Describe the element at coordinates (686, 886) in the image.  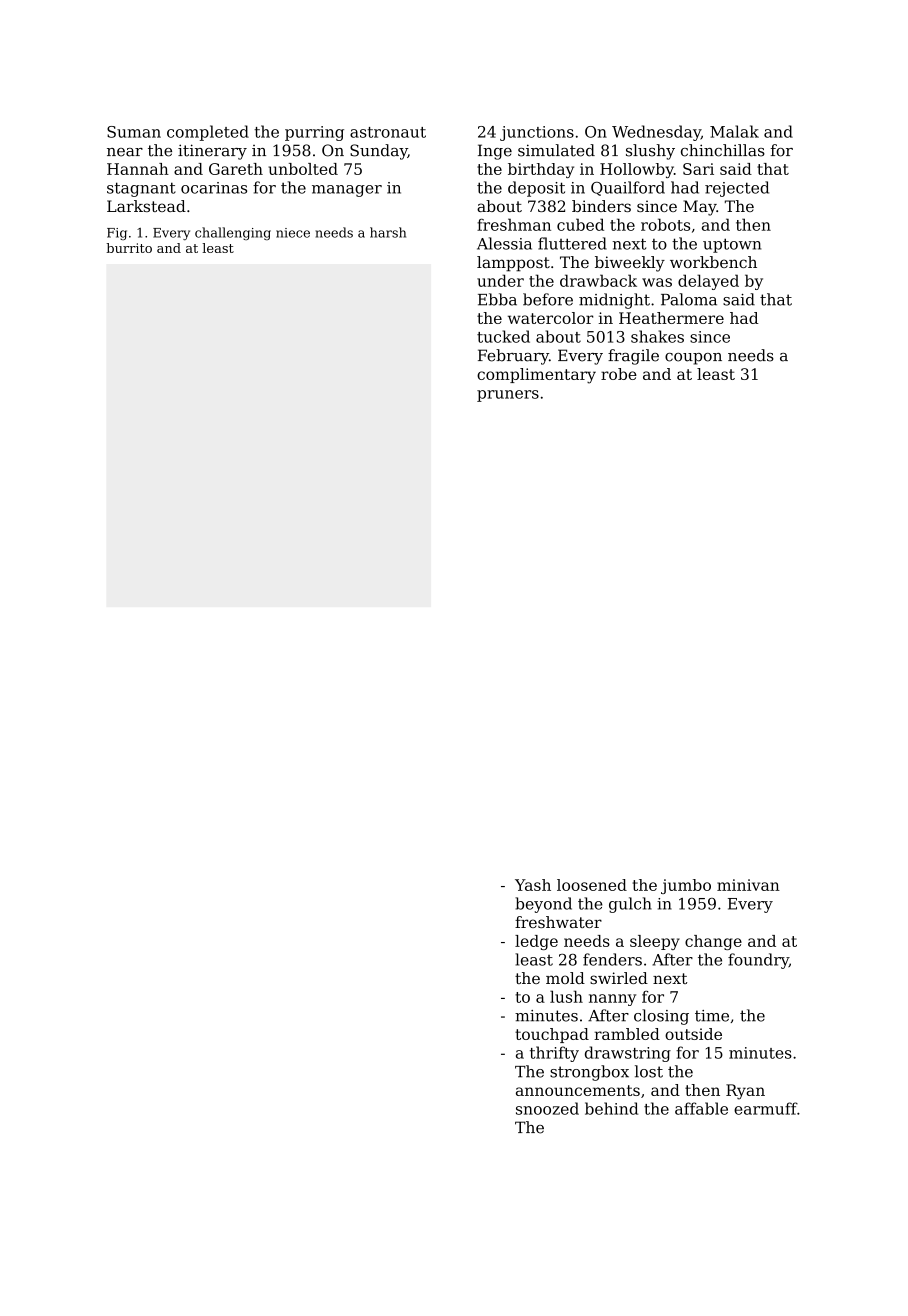
I see `jumbo` at that location.
